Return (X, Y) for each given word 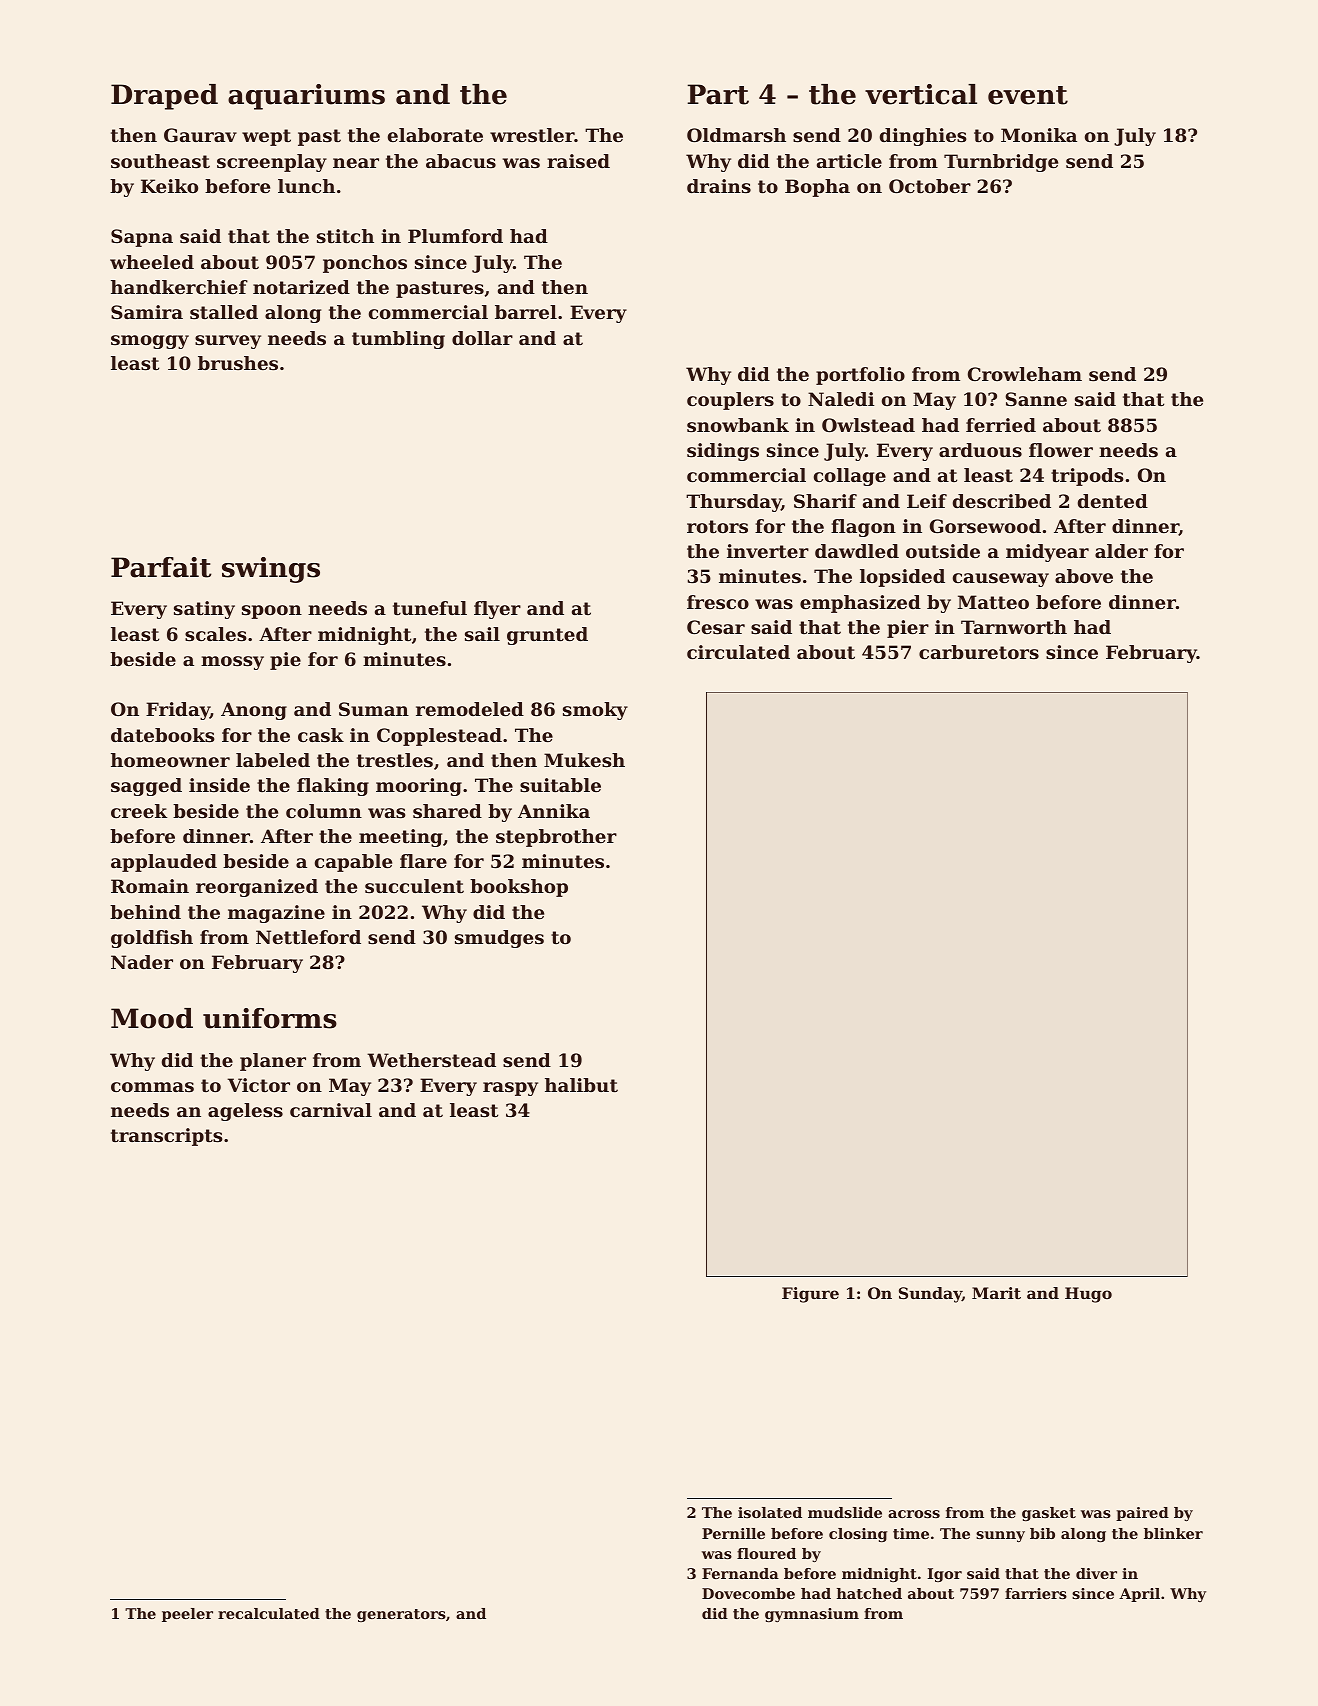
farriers (1036, 1593)
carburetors (979, 652)
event (1028, 95)
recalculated (269, 1613)
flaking (333, 787)
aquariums (306, 97)
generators (401, 1615)
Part (718, 94)
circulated (738, 652)
